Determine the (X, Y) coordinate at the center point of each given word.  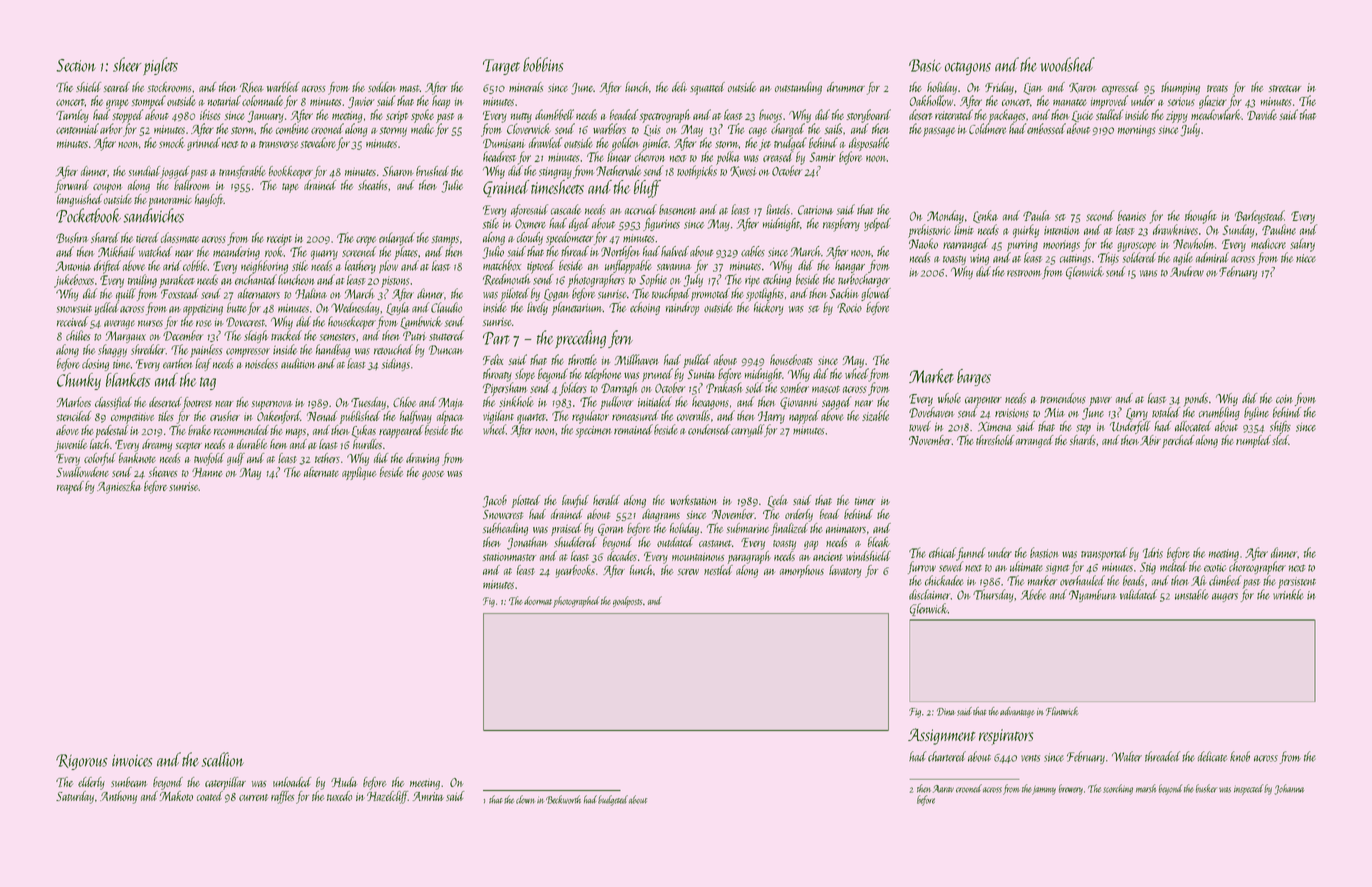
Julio (493, 252)
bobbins (543, 64)
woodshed (1067, 64)
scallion (223, 759)
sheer (127, 64)
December (183, 335)
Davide (1262, 114)
